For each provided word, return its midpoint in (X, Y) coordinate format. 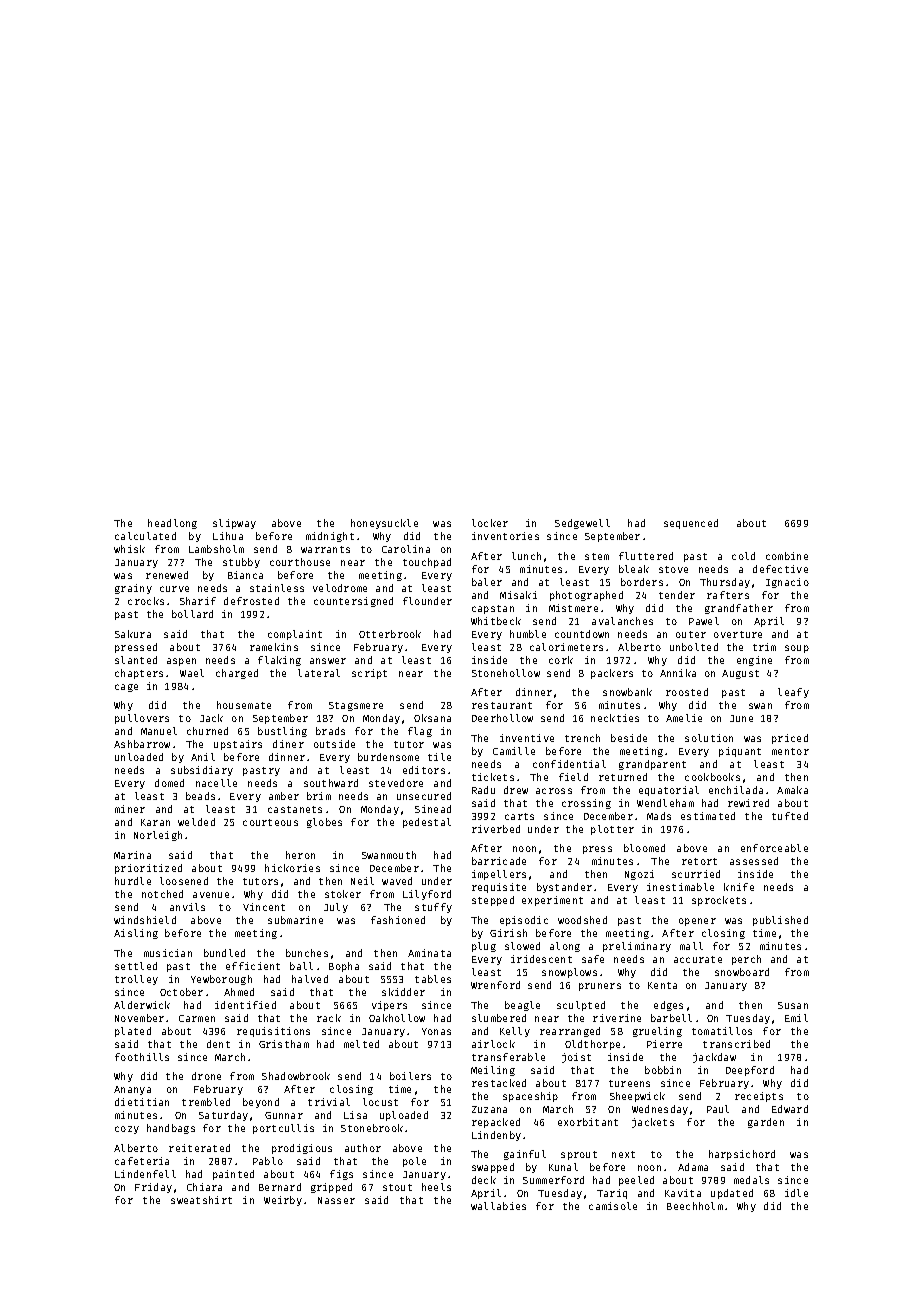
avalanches (622, 621)
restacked (499, 1083)
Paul (718, 1109)
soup (797, 649)
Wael (192, 673)
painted (233, 1175)
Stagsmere (356, 706)
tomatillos (722, 1031)
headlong (172, 524)
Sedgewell (582, 524)
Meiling (493, 1071)
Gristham (284, 1044)
